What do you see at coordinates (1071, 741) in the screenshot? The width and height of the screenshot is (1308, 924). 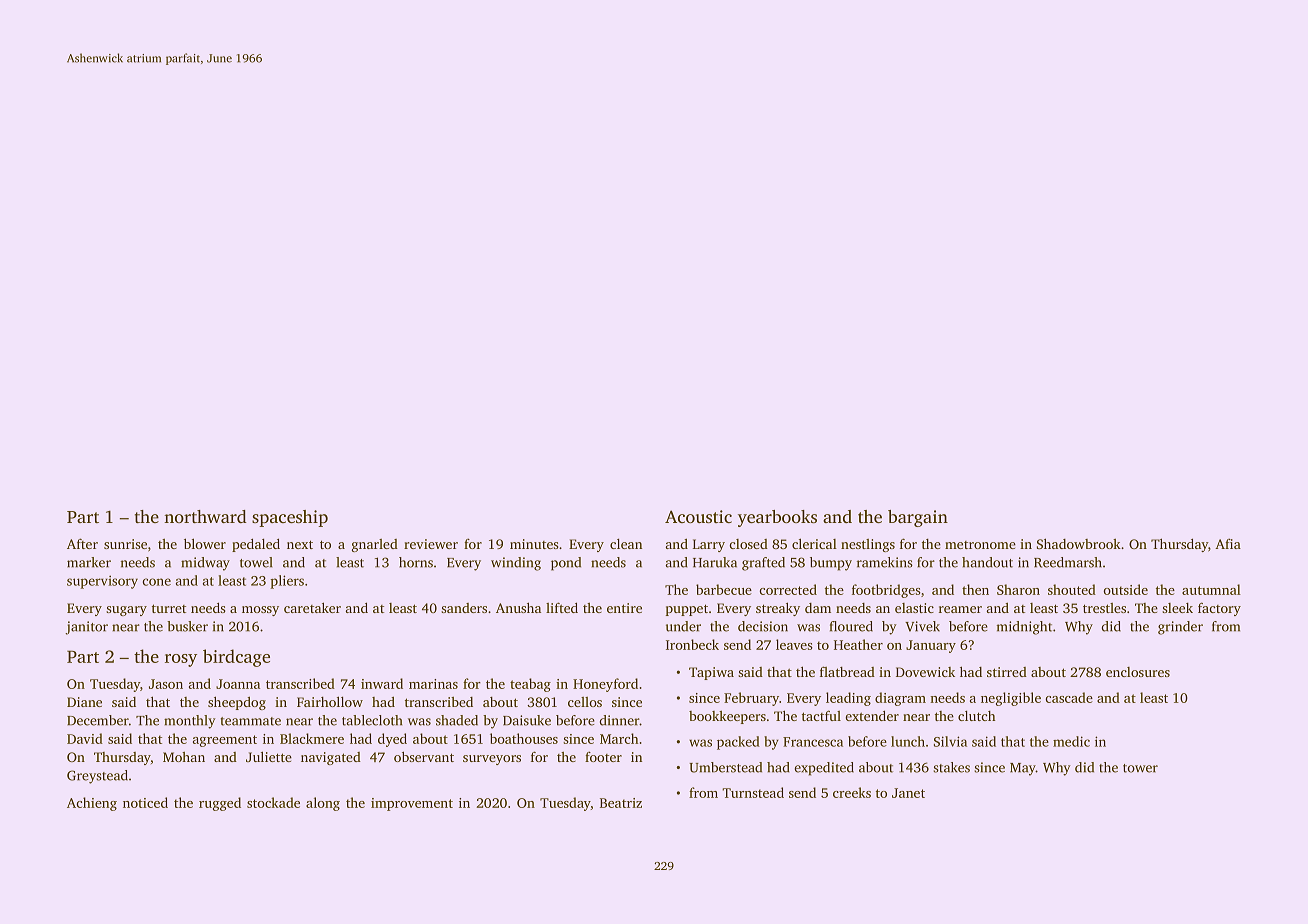 I see `medic` at bounding box center [1071, 741].
